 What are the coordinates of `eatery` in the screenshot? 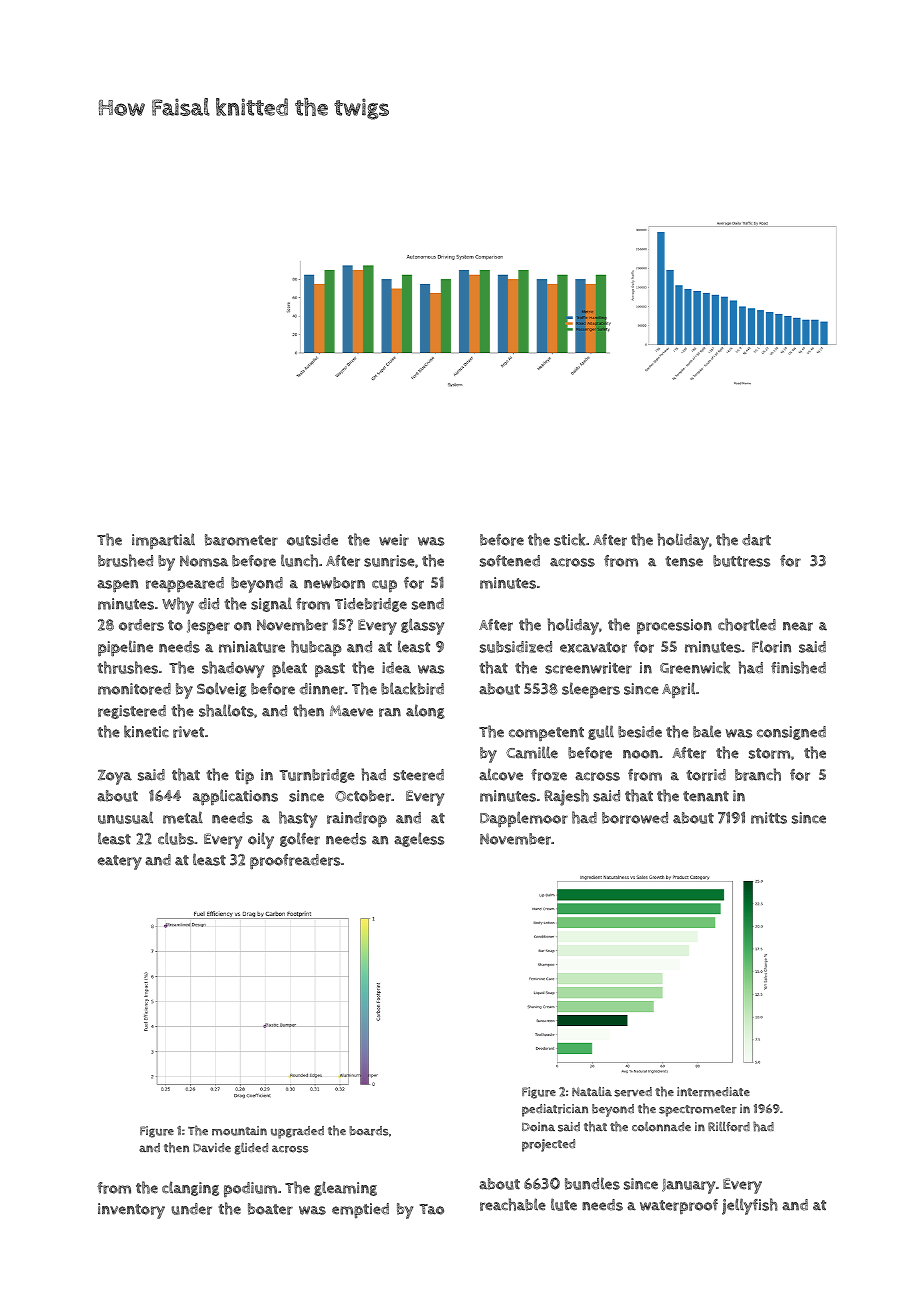 It's located at (120, 862).
